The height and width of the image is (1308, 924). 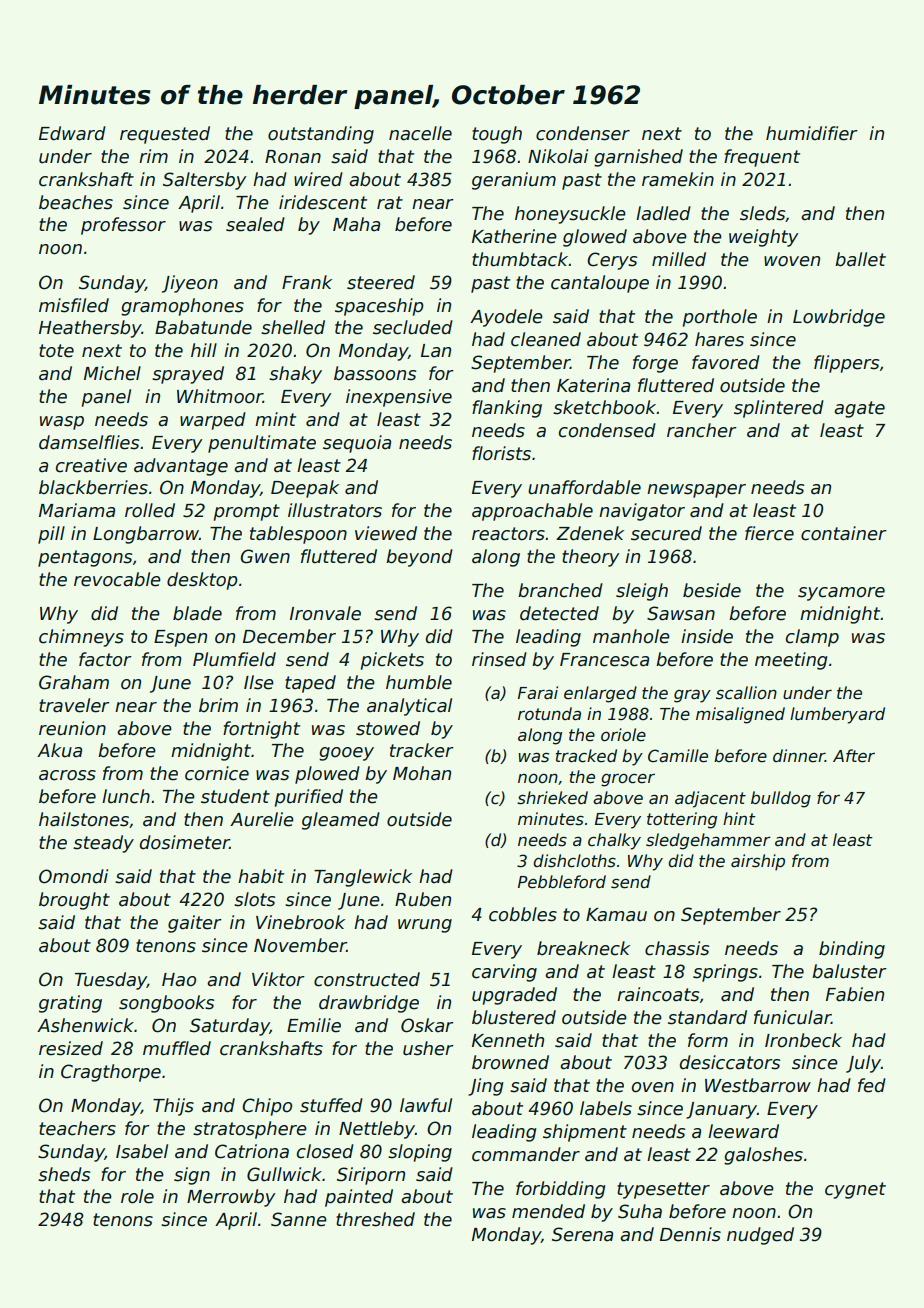 I want to click on baluster, so click(x=849, y=971).
